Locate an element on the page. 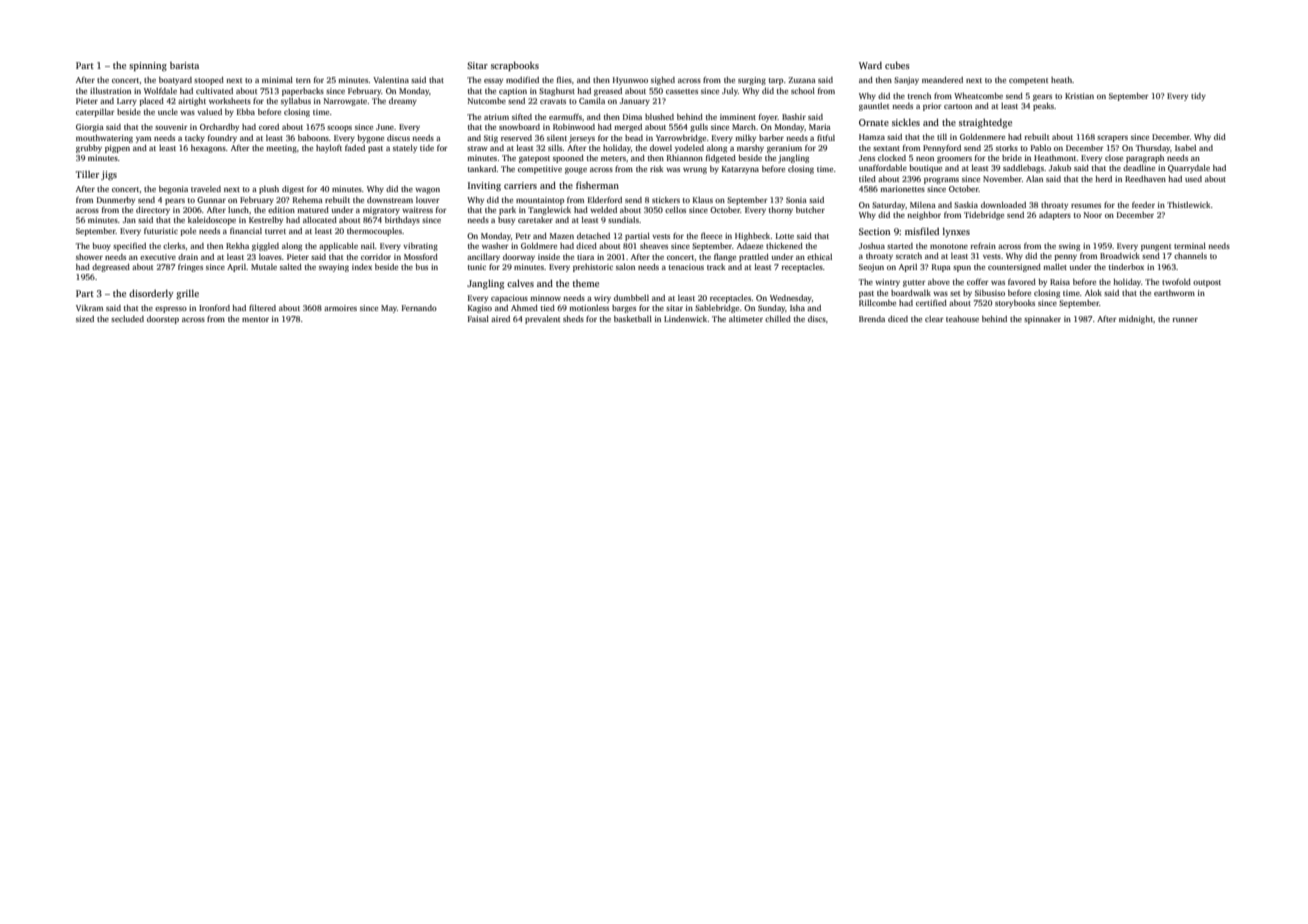  mentor is located at coordinates (255, 319).
